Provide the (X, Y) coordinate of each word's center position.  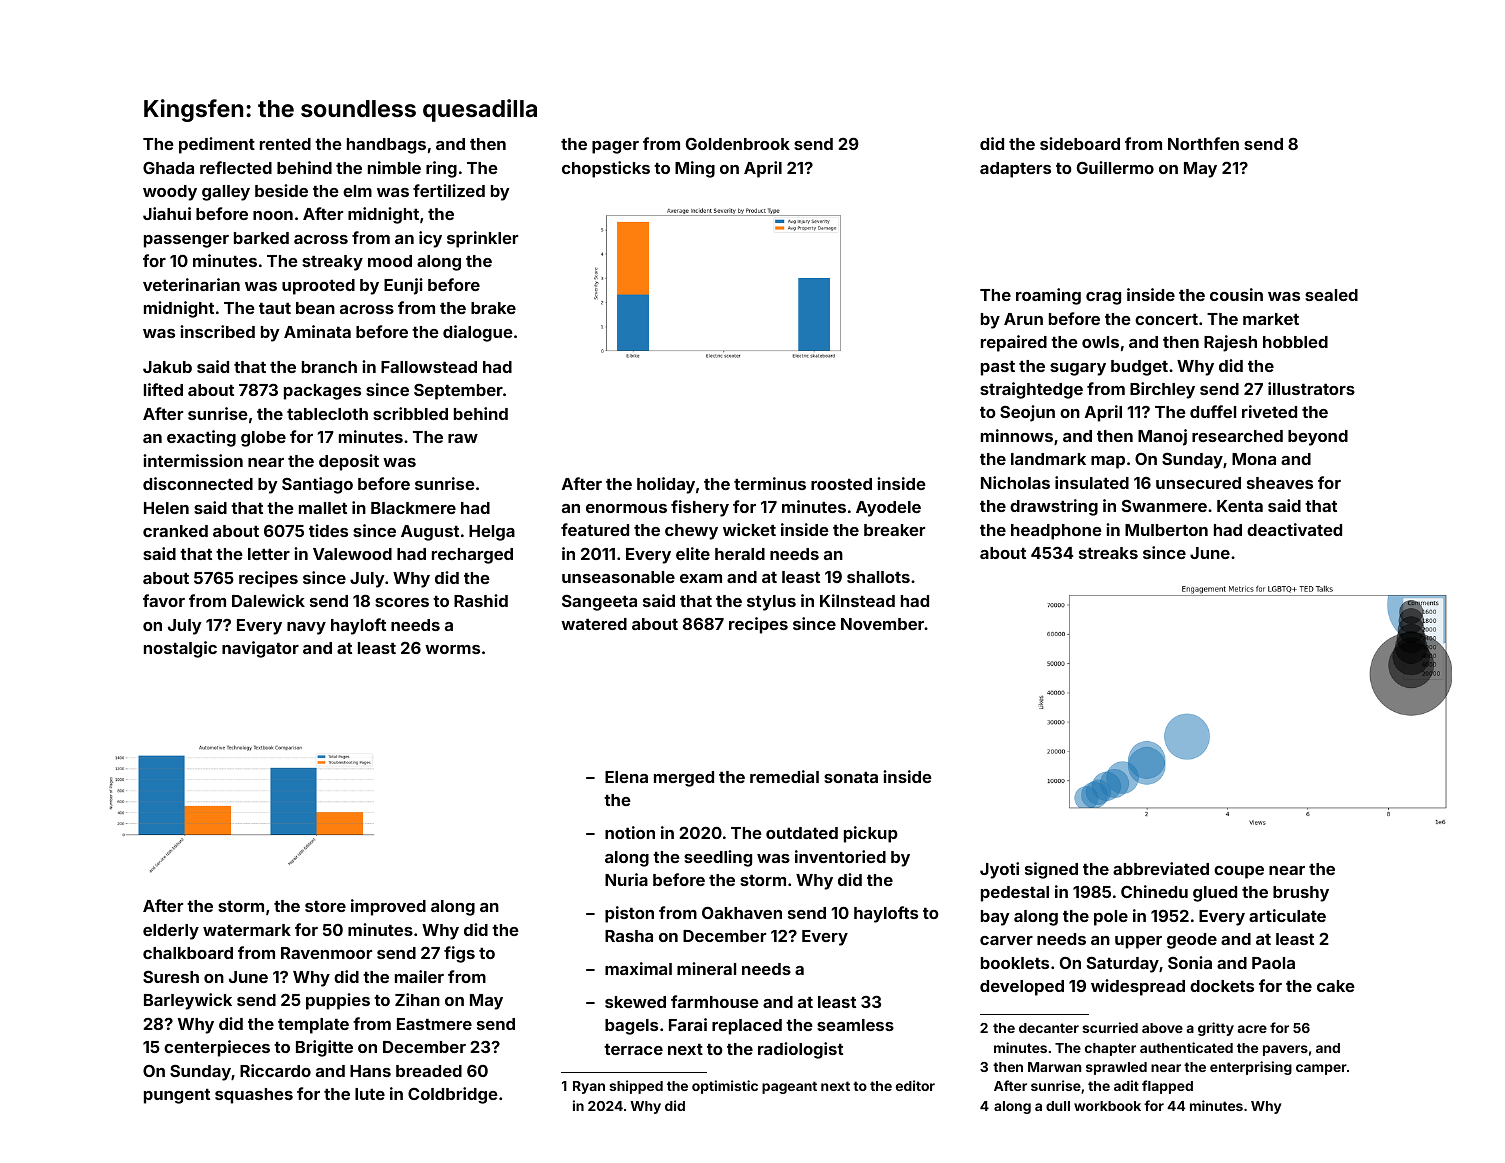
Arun (1023, 319)
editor (915, 1085)
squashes (254, 1096)
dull (1058, 1106)
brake (493, 308)
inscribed (217, 331)
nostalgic (180, 649)
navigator (260, 649)
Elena (626, 777)
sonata (851, 777)
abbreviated (1161, 868)
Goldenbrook (738, 144)
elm (357, 191)
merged (684, 779)
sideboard (1080, 143)
